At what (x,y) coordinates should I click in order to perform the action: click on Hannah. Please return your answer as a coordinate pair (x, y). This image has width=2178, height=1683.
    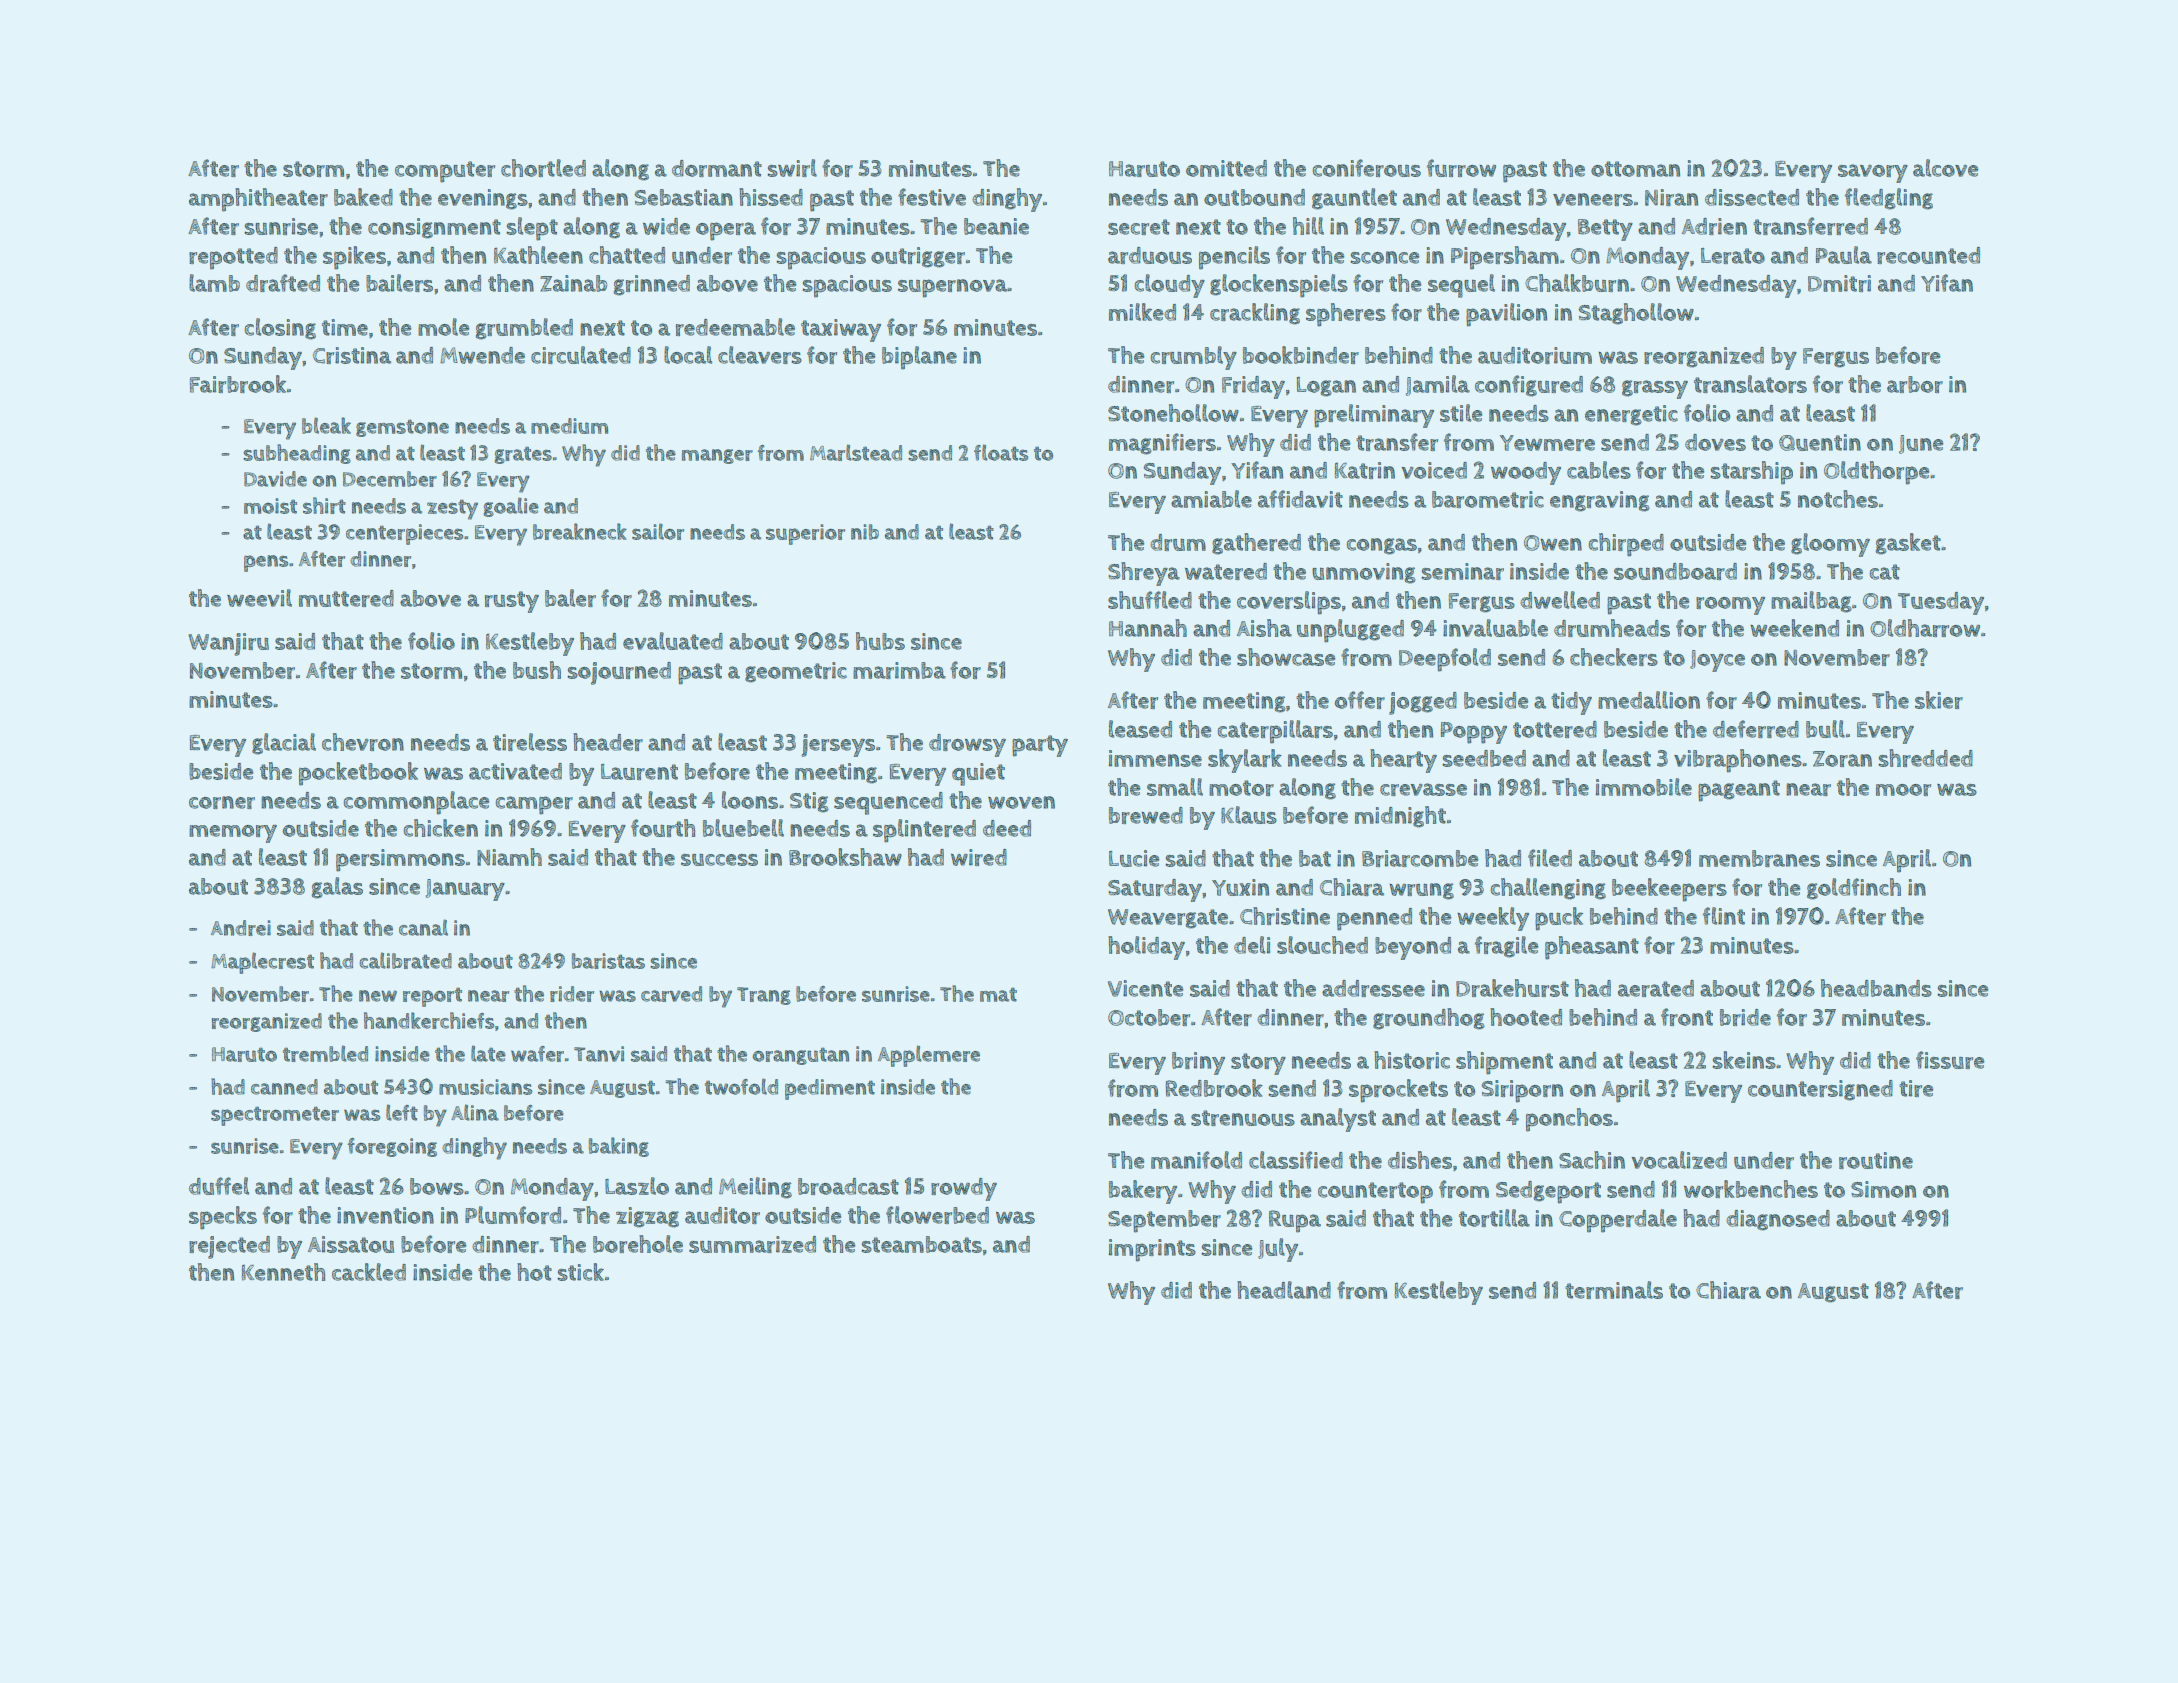
    Looking at the image, I should click on (1148, 628).
